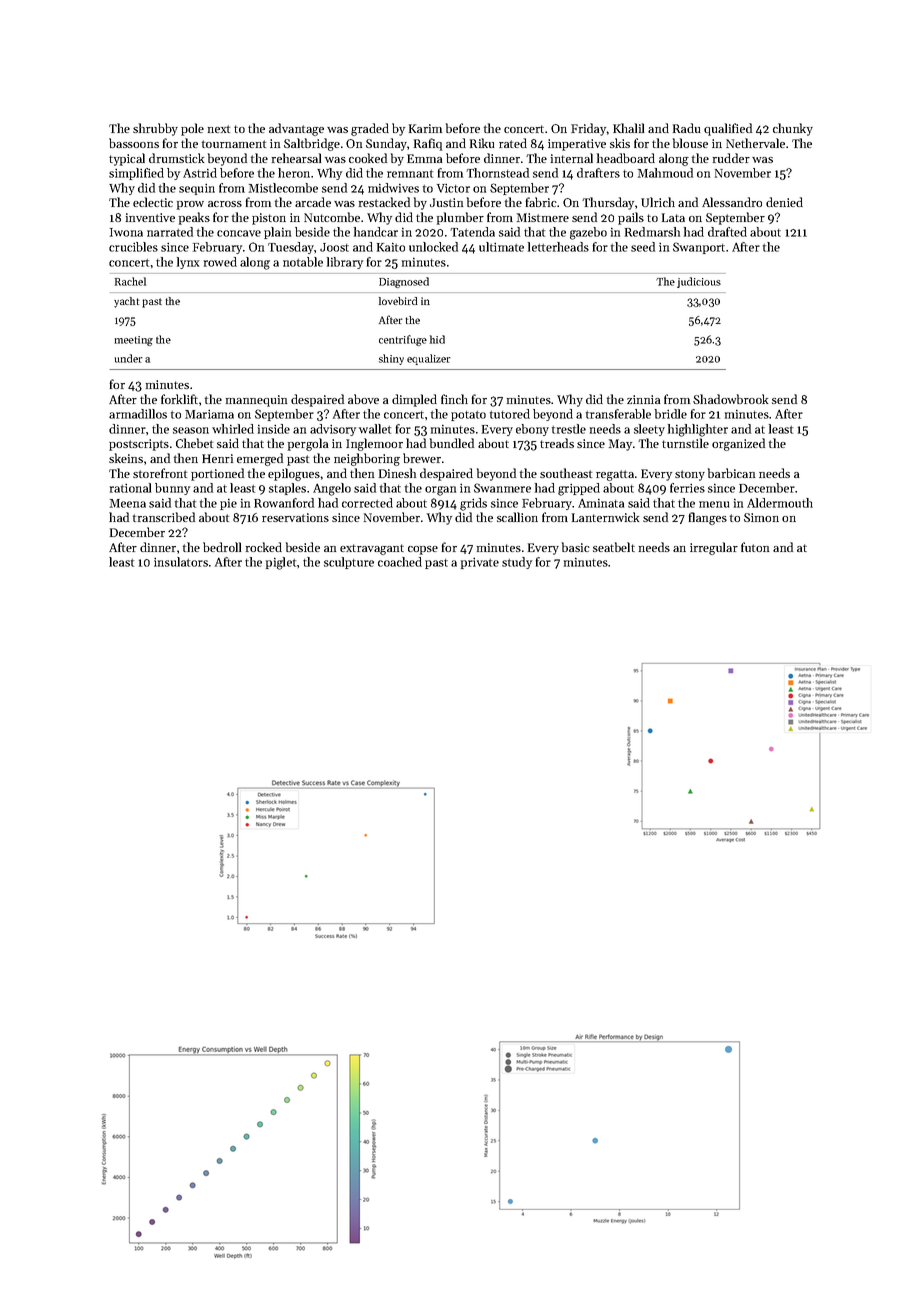 The width and height of the document is (924, 1308). What do you see at coordinates (281, 563) in the document?
I see `piglet` at bounding box center [281, 563].
